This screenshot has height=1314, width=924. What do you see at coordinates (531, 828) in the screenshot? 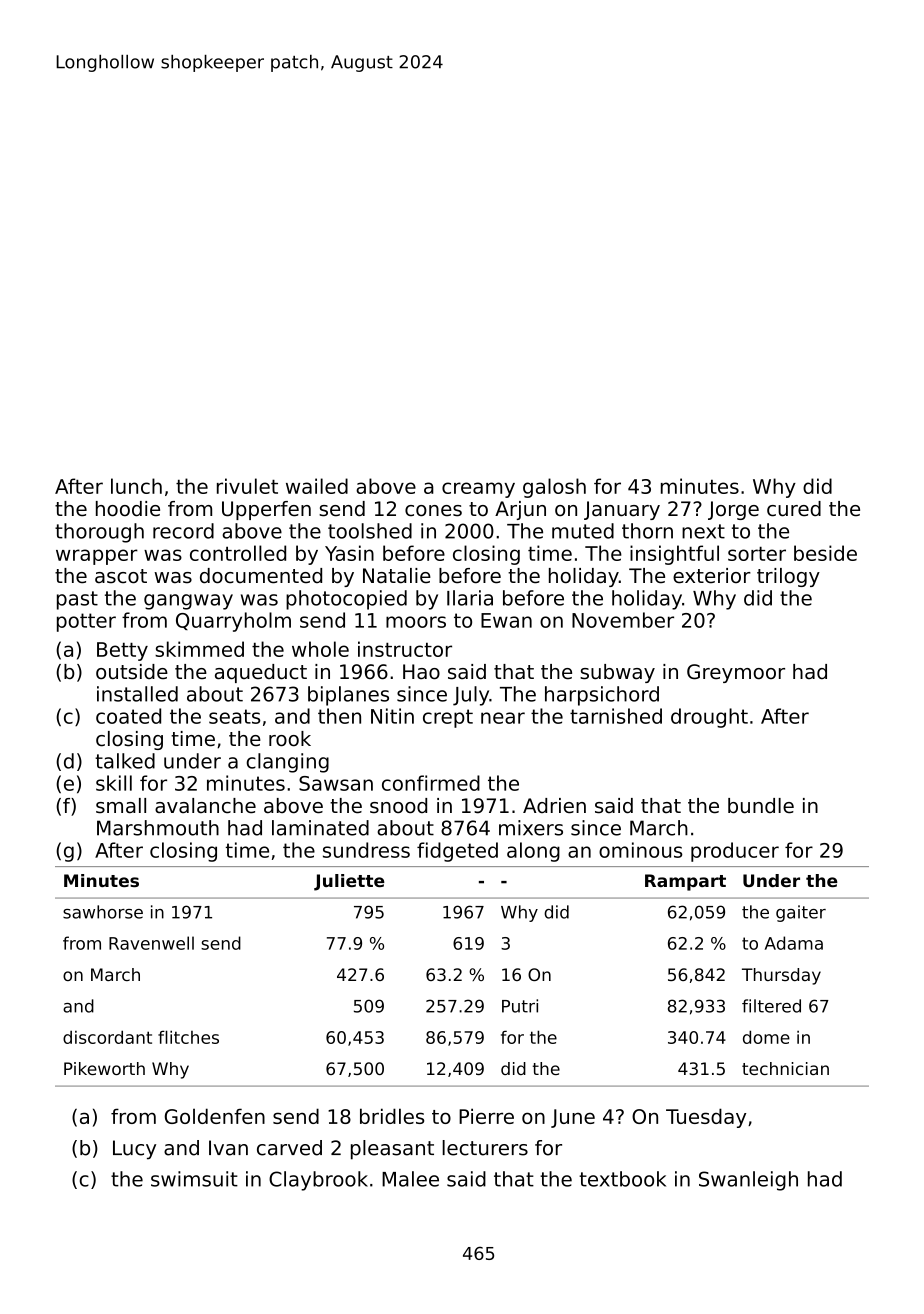
I see `mixers` at bounding box center [531, 828].
